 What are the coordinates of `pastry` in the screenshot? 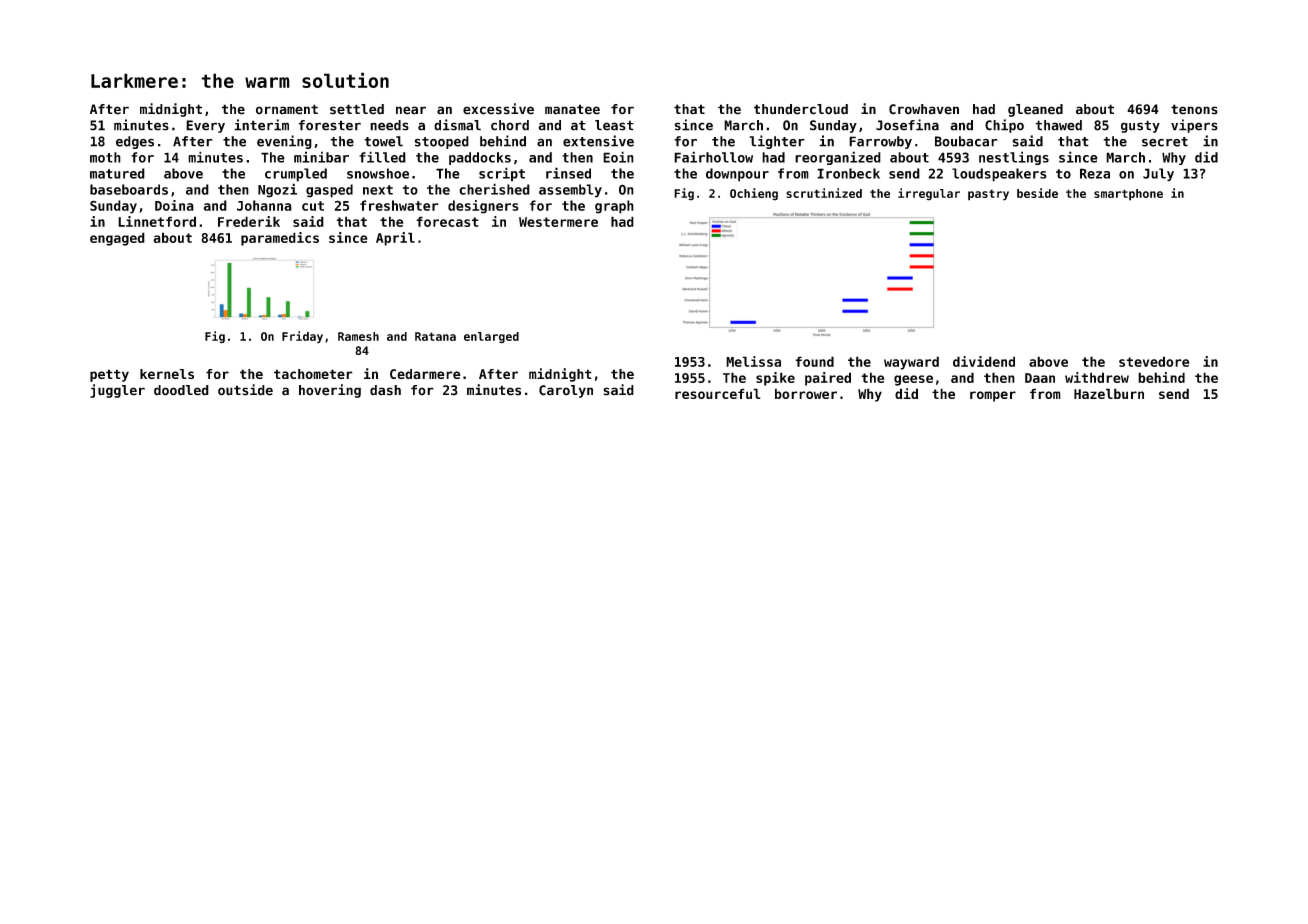 It's located at (988, 195).
